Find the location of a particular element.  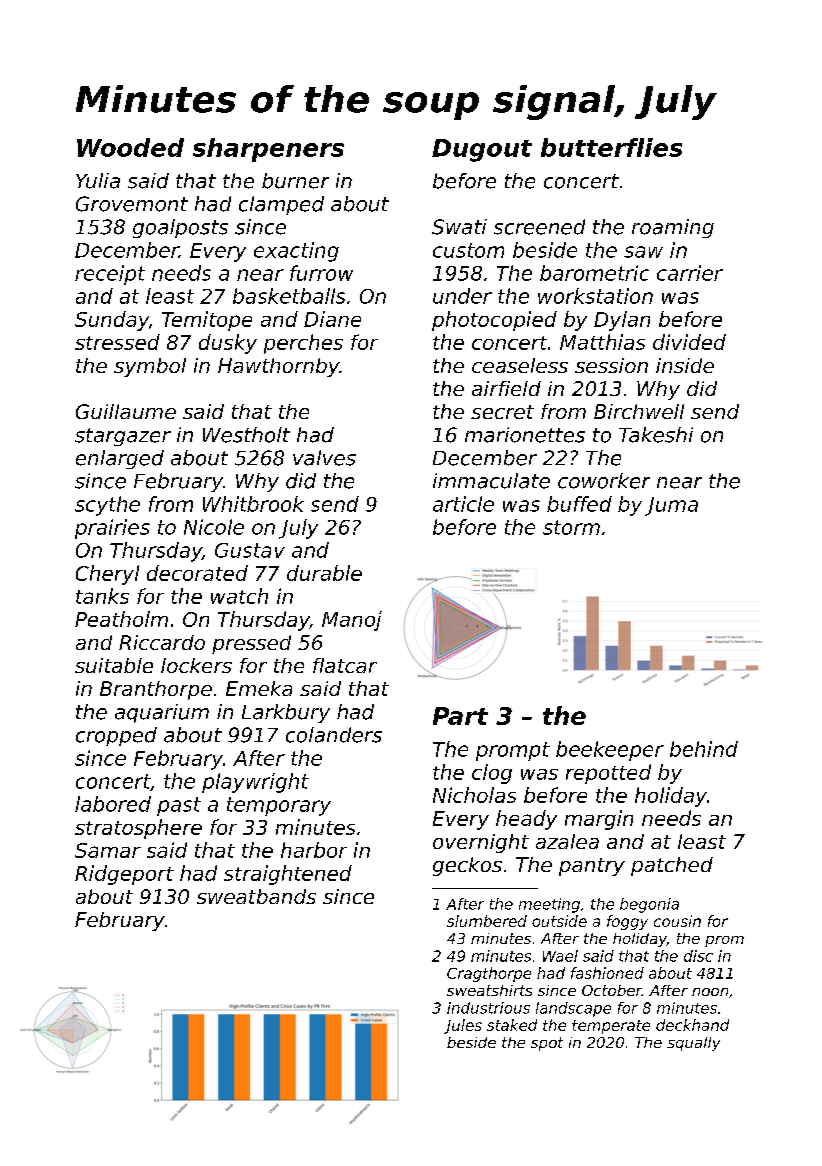

Grovemont is located at coordinates (132, 204).
